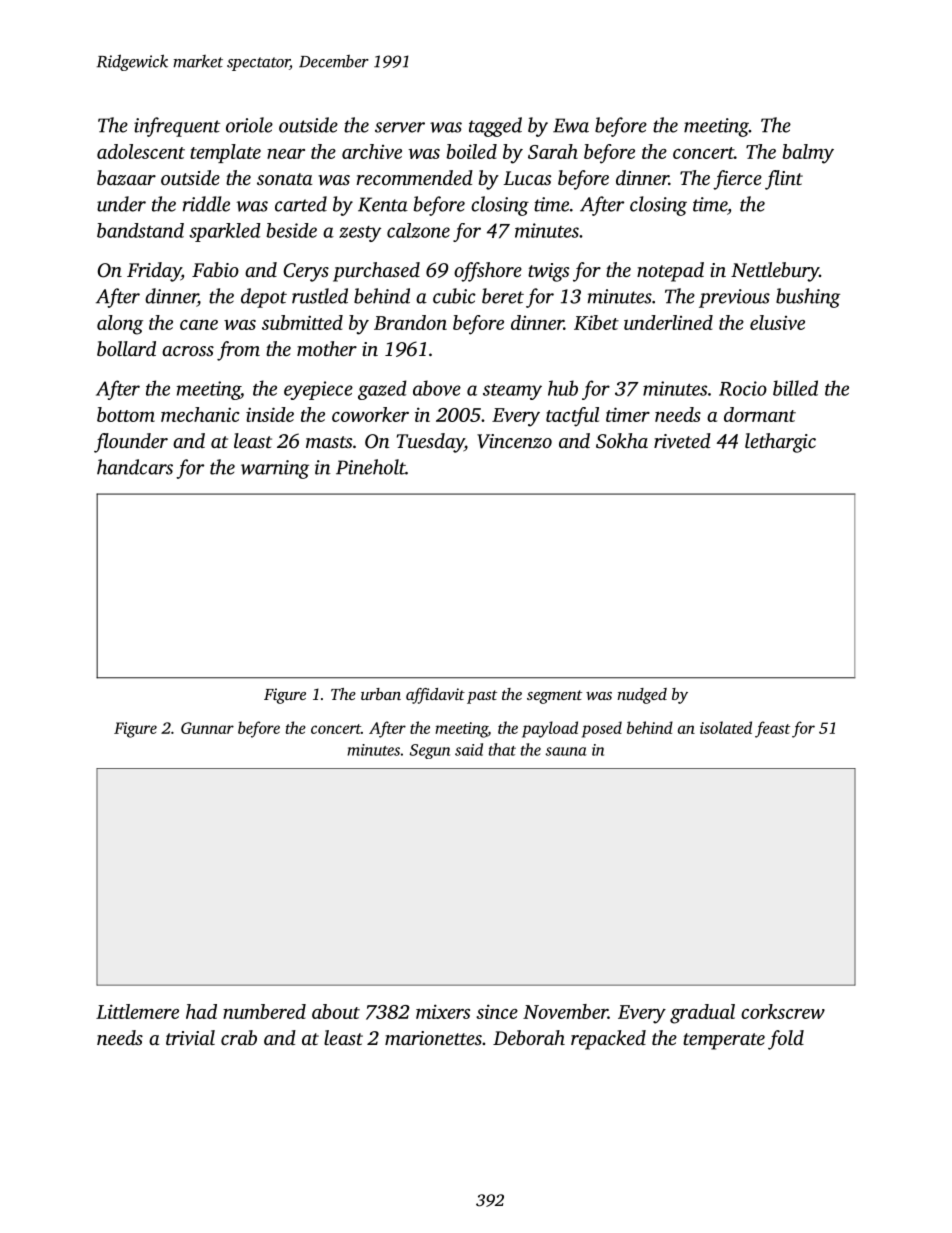  Describe the element at coordinates (301, 204) in the document. I see `carted` at that location.
